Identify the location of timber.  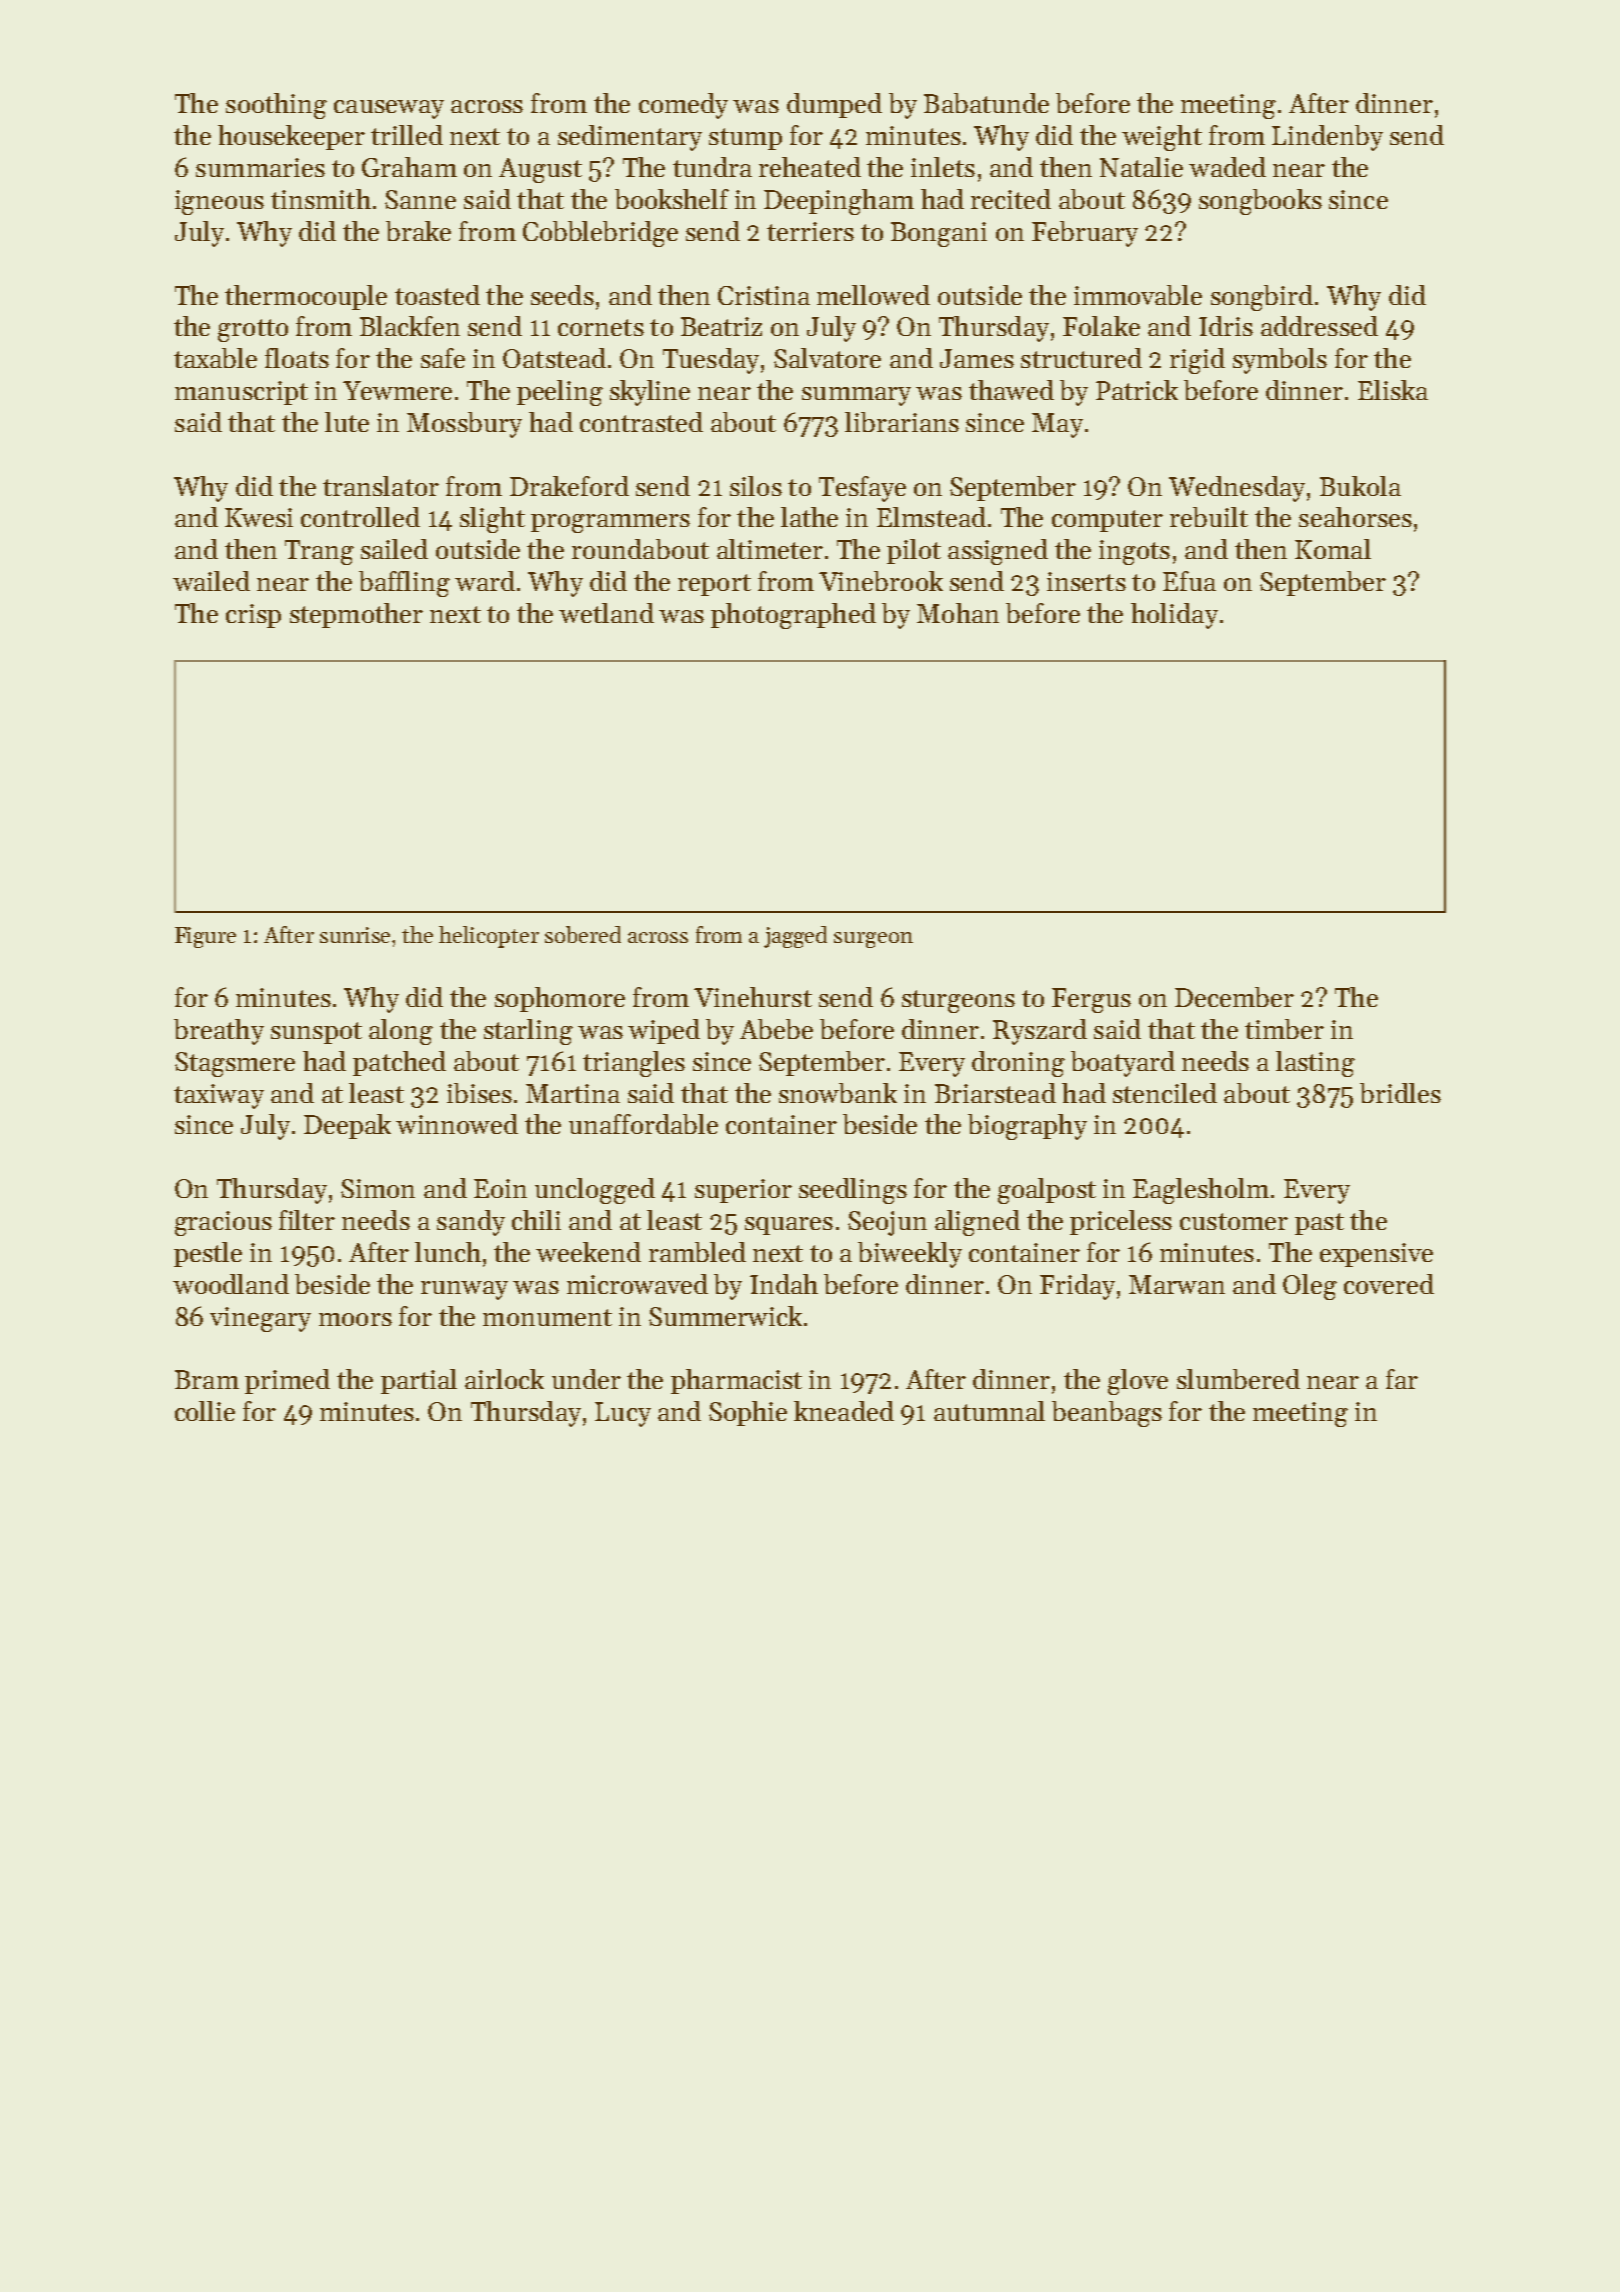
(1284, 1029).
